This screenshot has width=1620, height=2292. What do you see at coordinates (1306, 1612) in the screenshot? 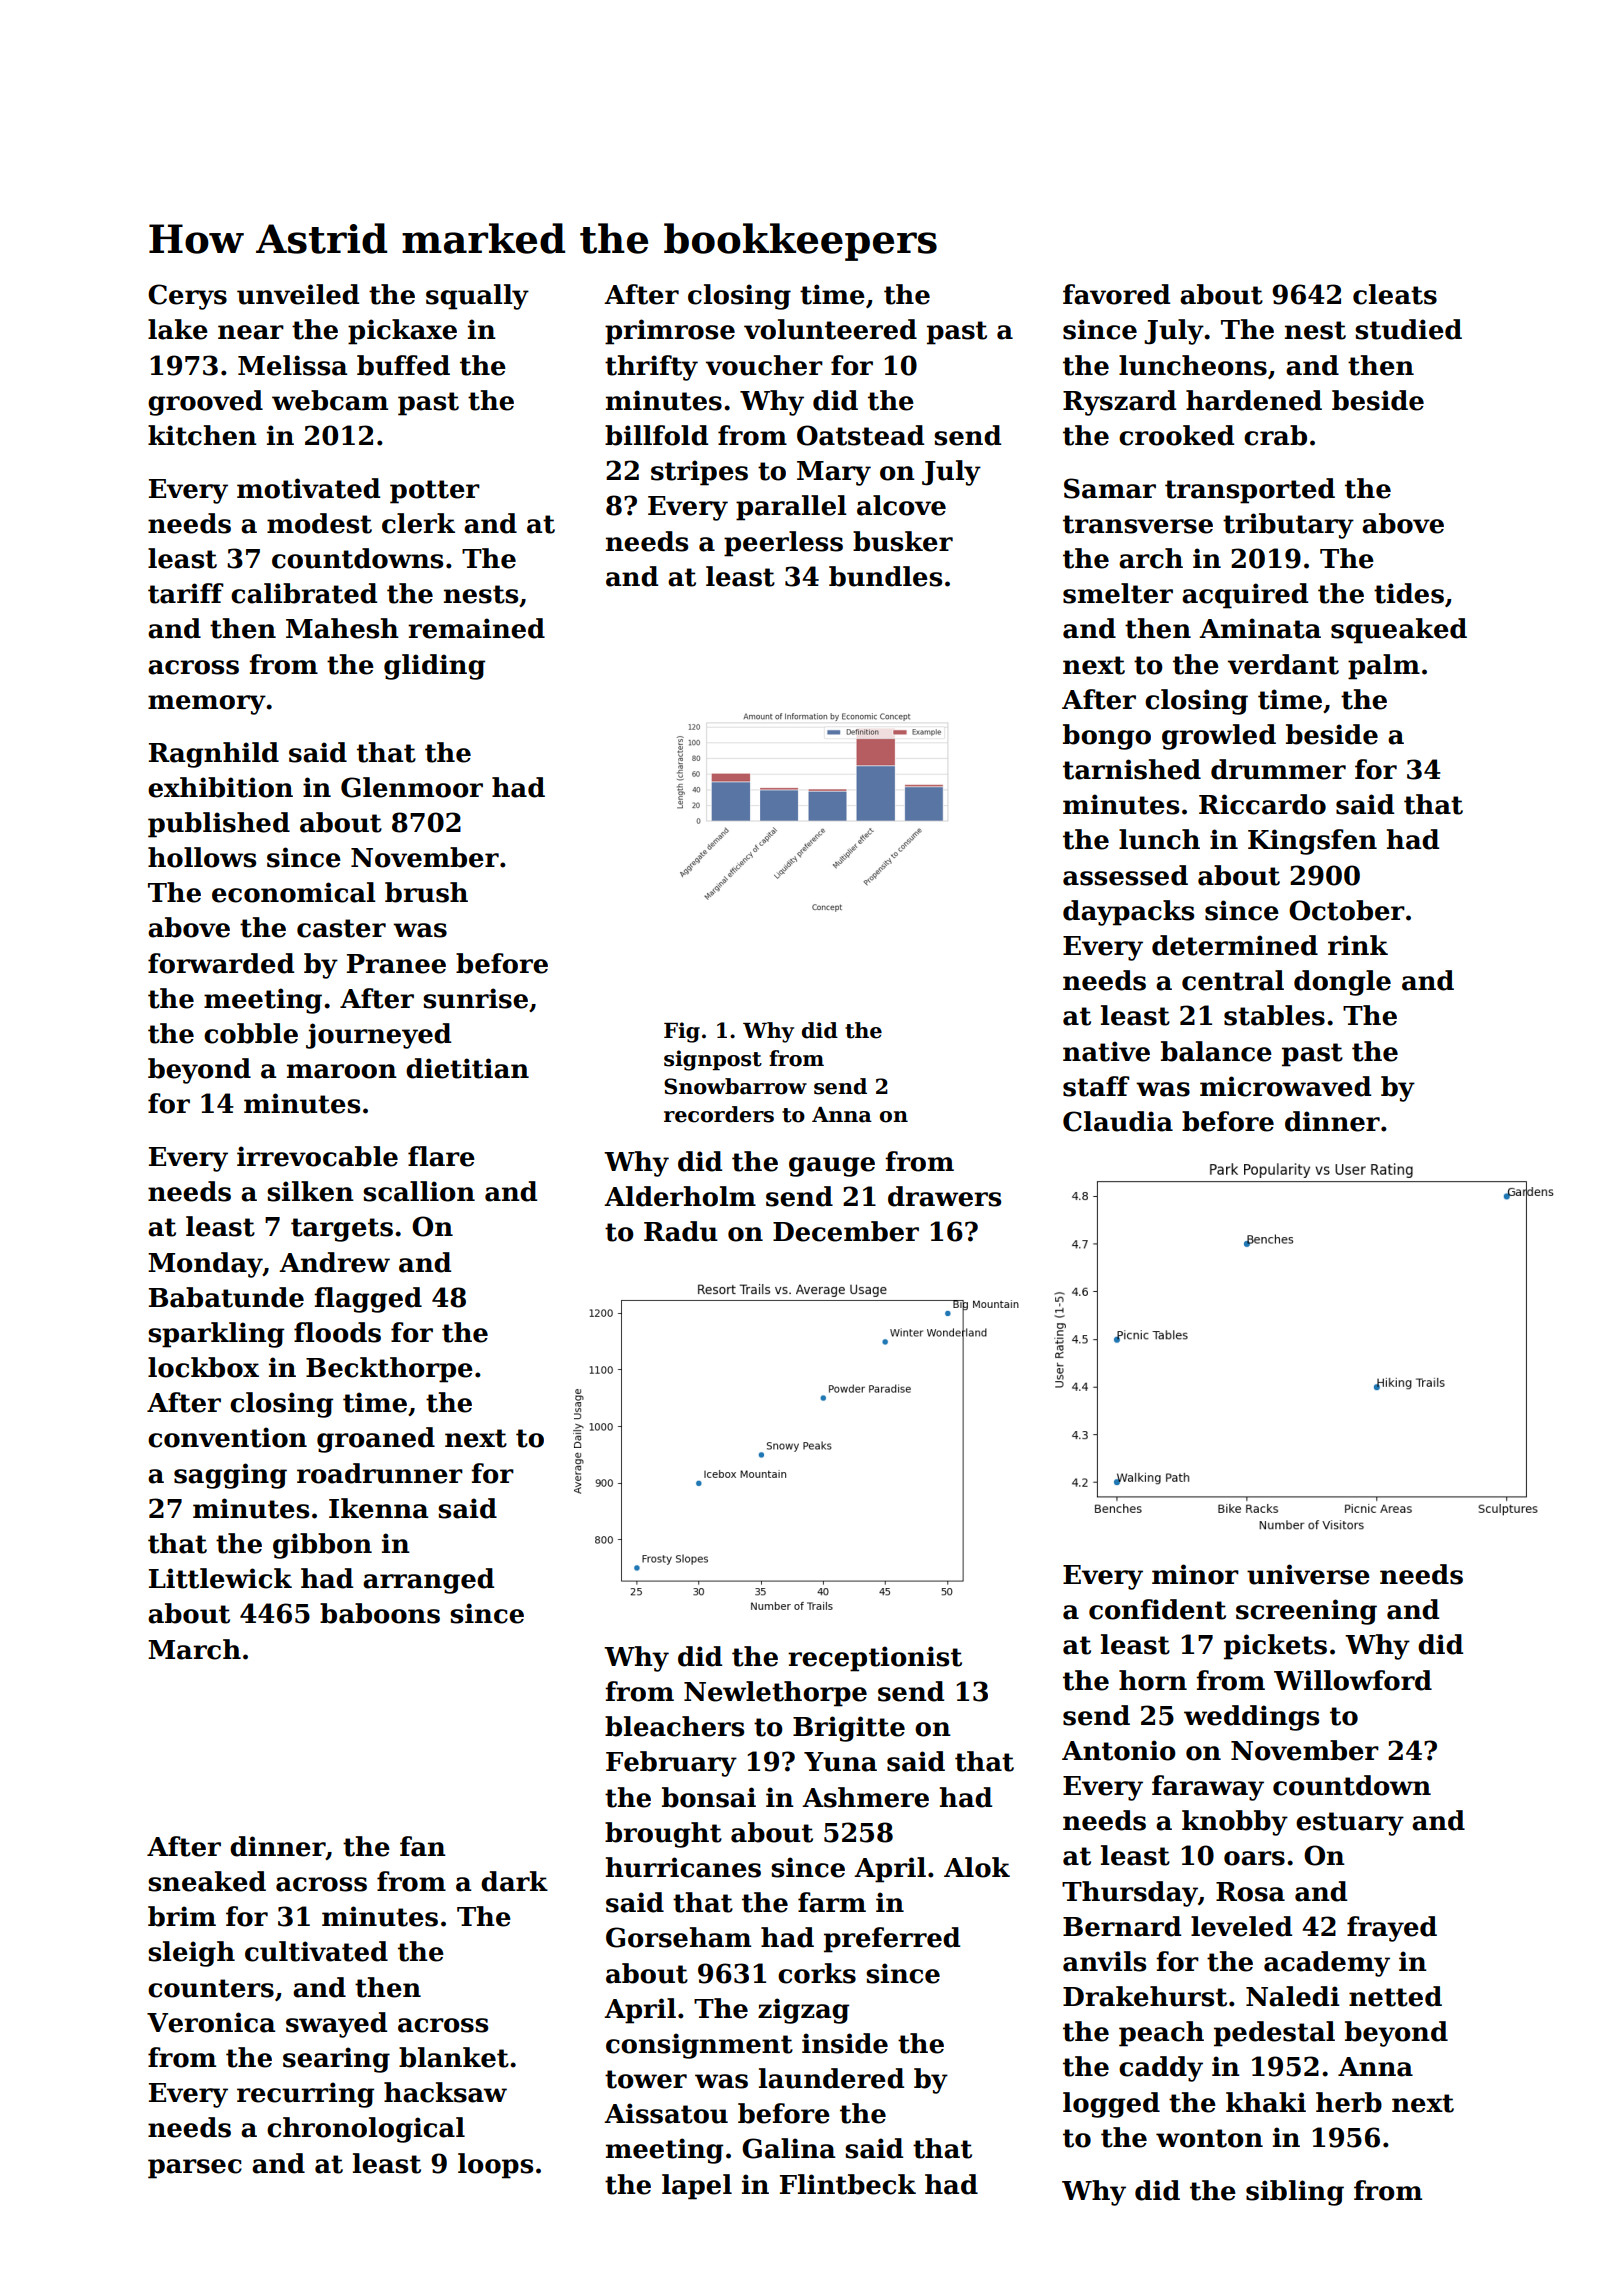
I see `screening` at bounding box center [1306, 1612].
